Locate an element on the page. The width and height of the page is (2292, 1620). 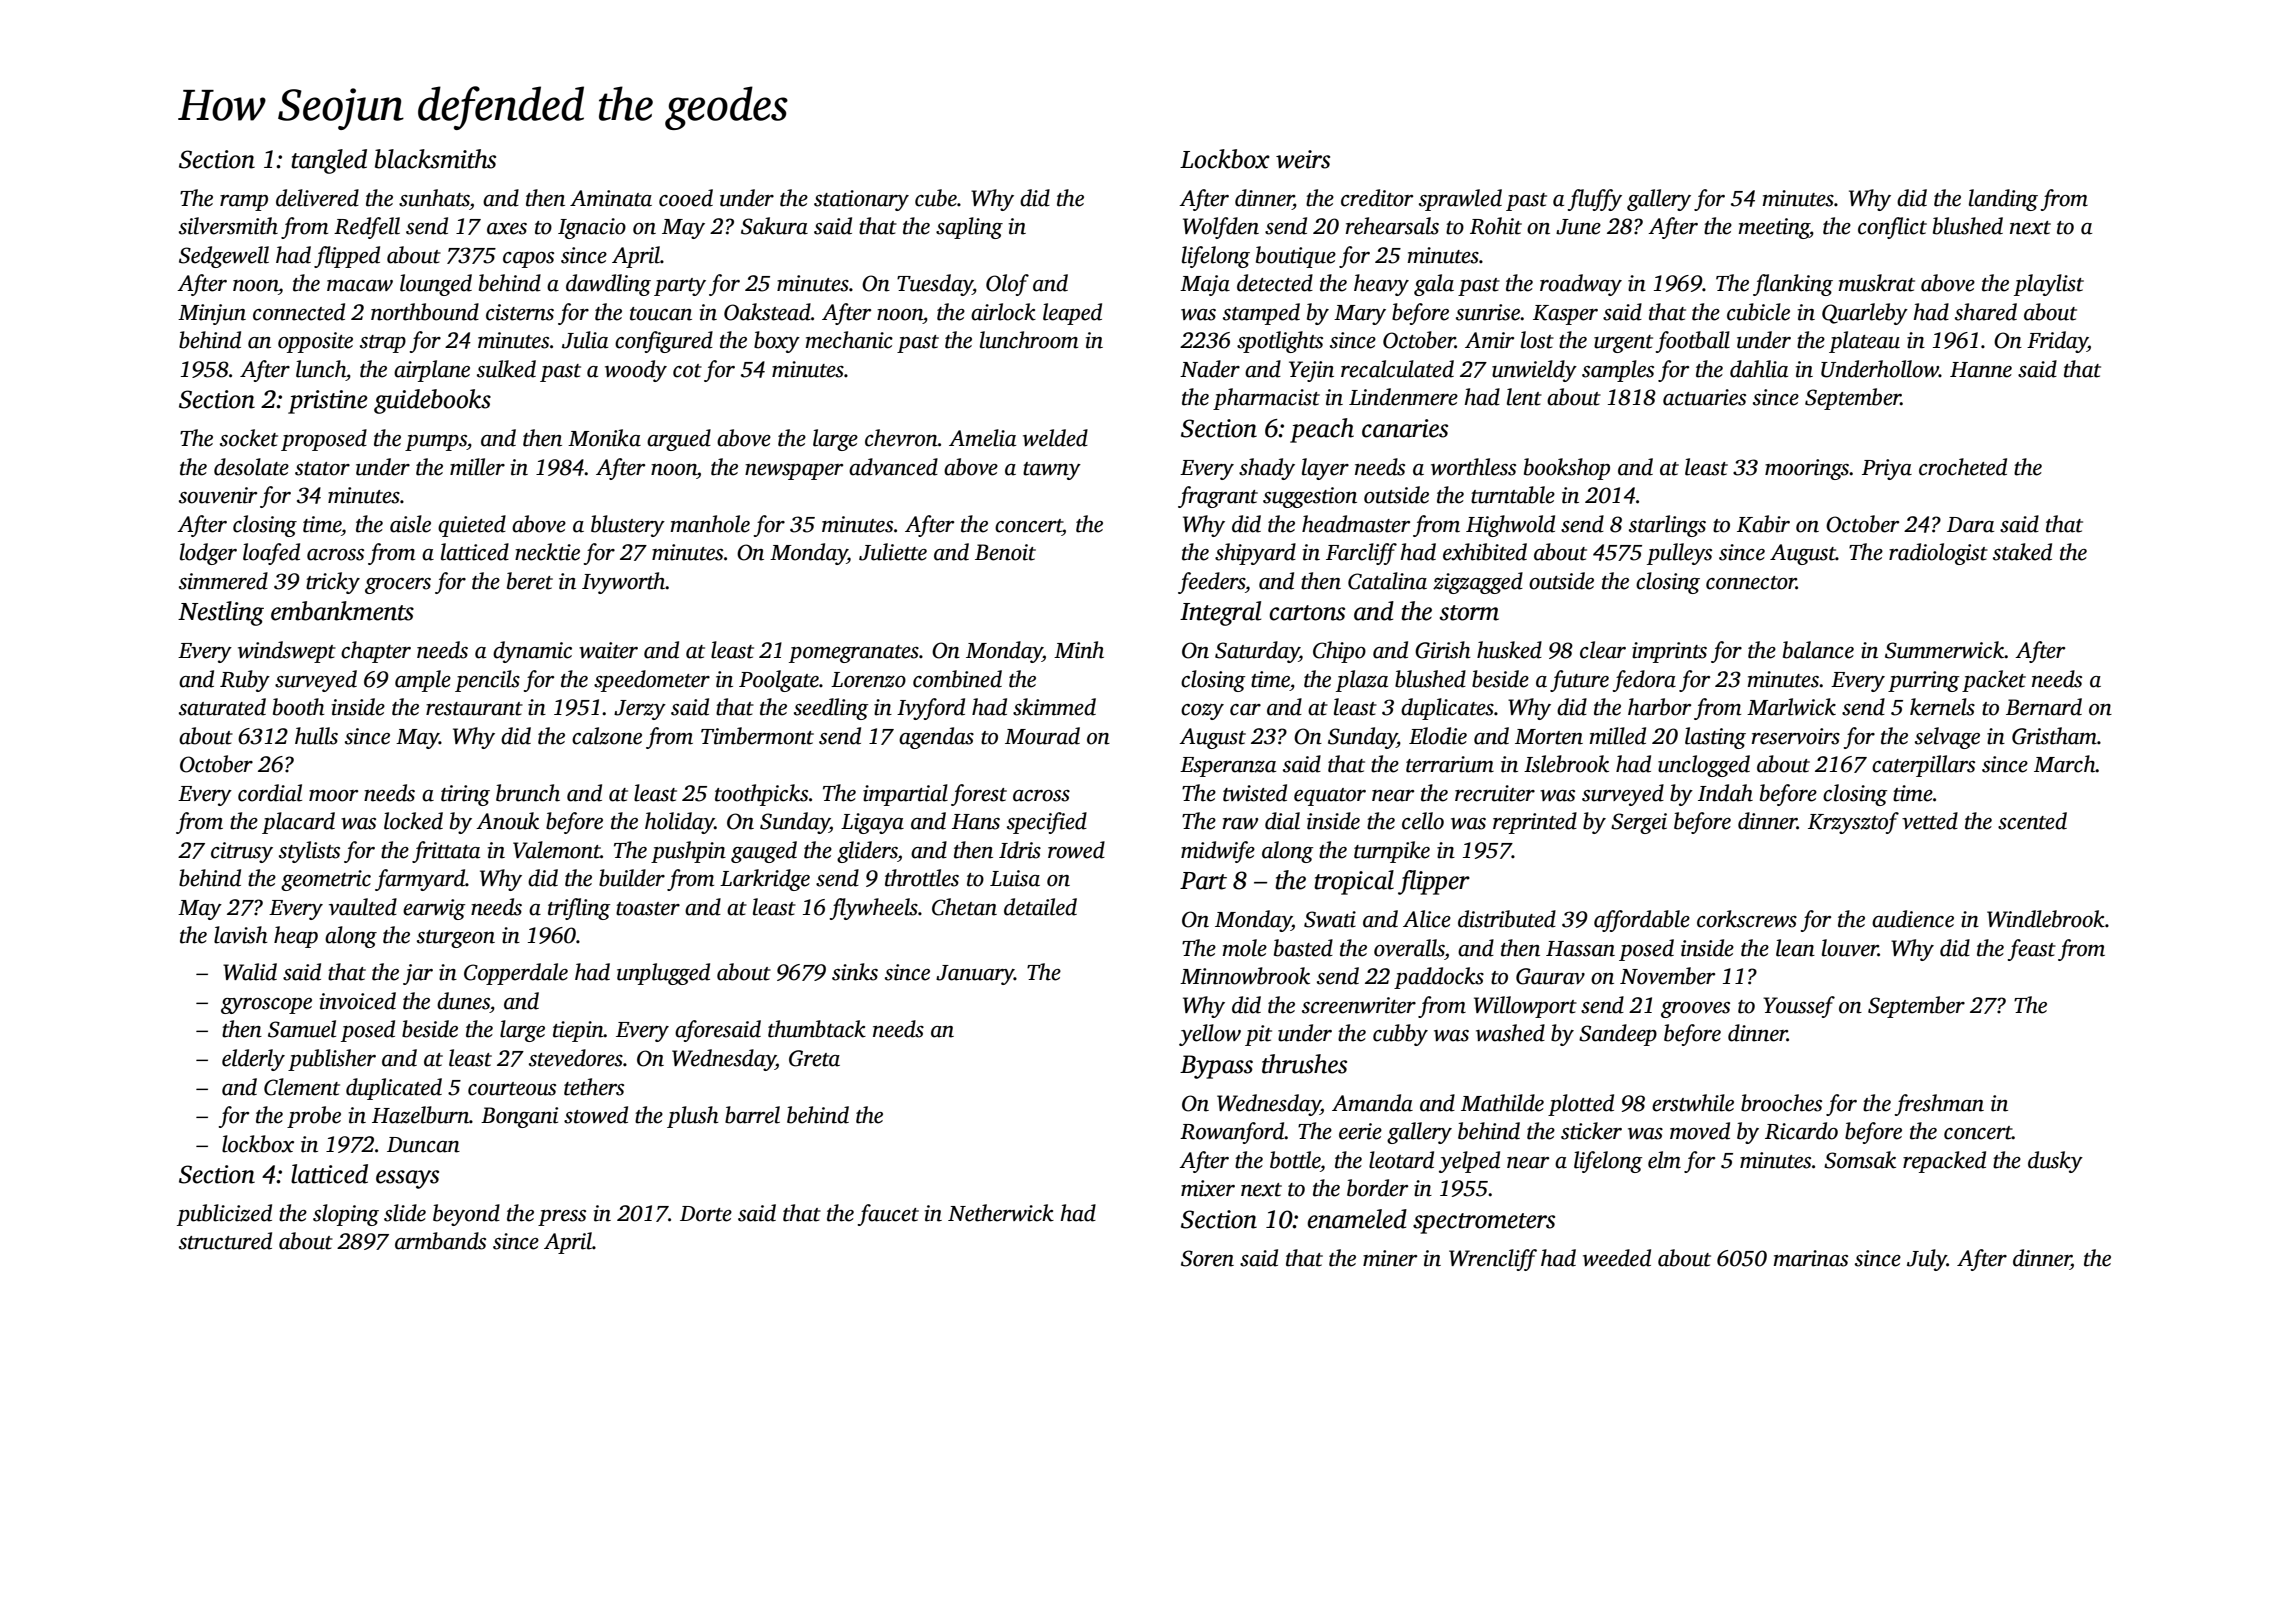
essays is located at coordinates (407, 1179).
